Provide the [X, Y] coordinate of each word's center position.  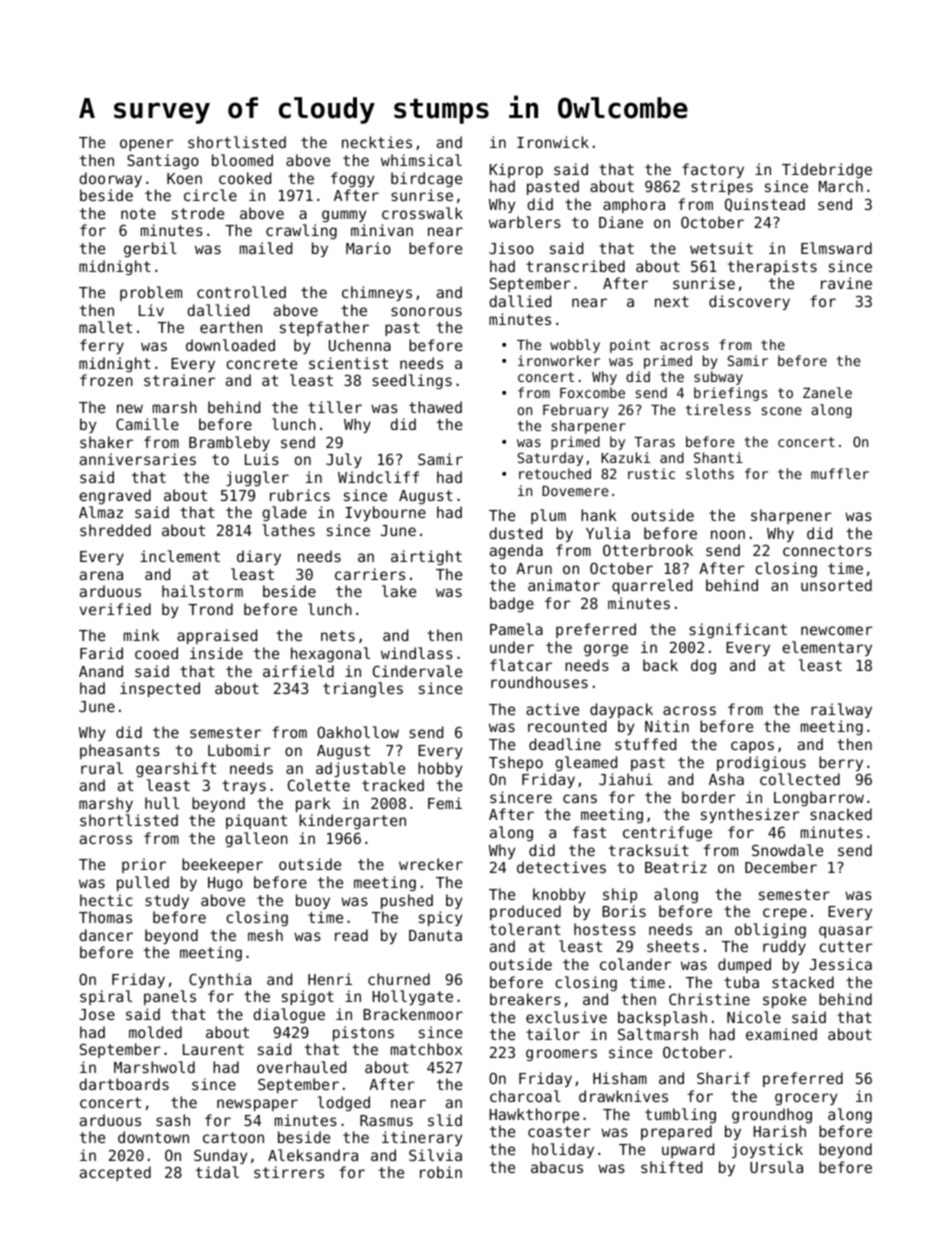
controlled [241, 292]
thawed [435, 407]
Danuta [435, 935]
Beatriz [676, 867]
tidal [217, 1172]
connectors [827, 550]
